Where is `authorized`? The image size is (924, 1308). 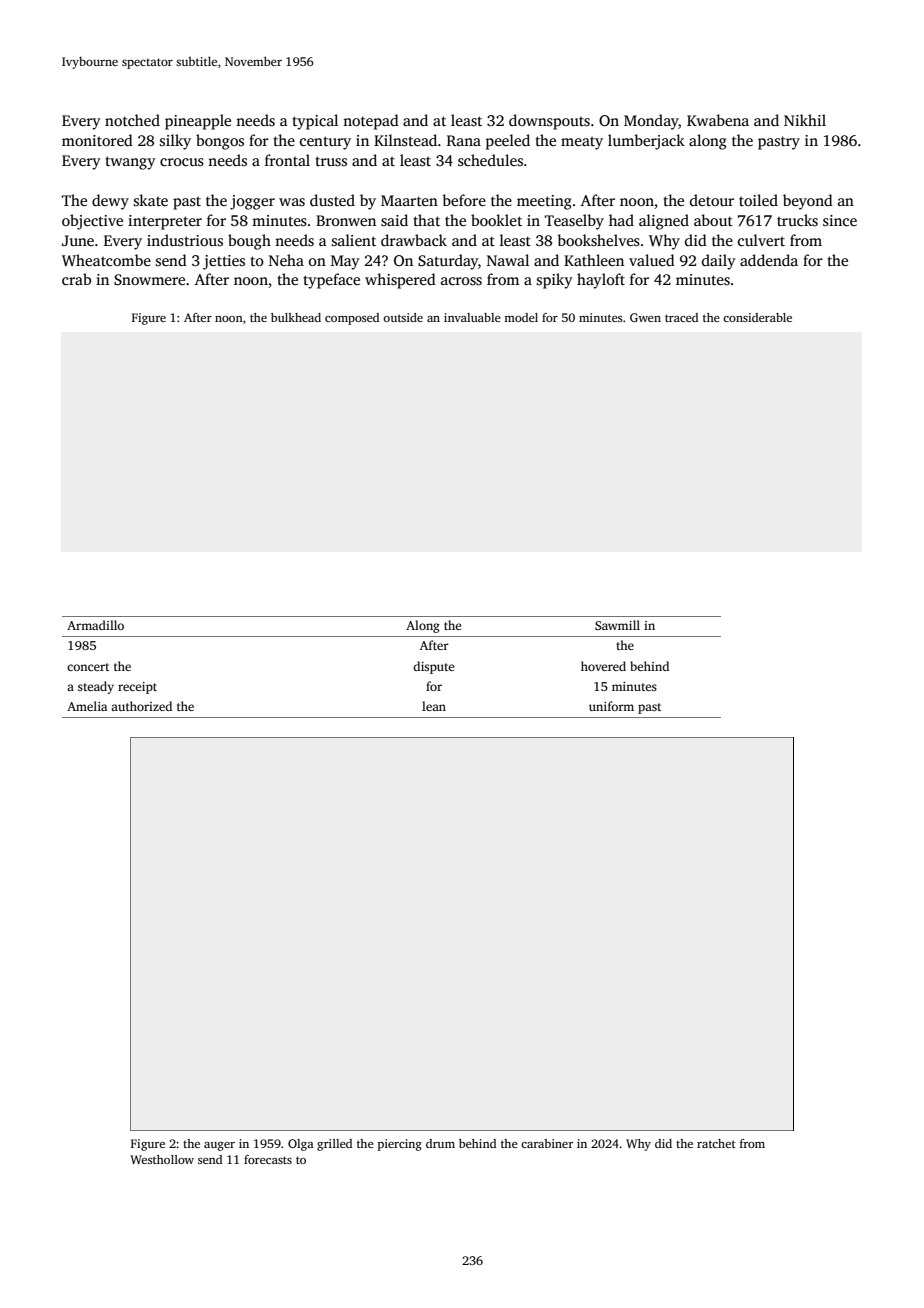
authorized is located at coordinates (141, 706).
